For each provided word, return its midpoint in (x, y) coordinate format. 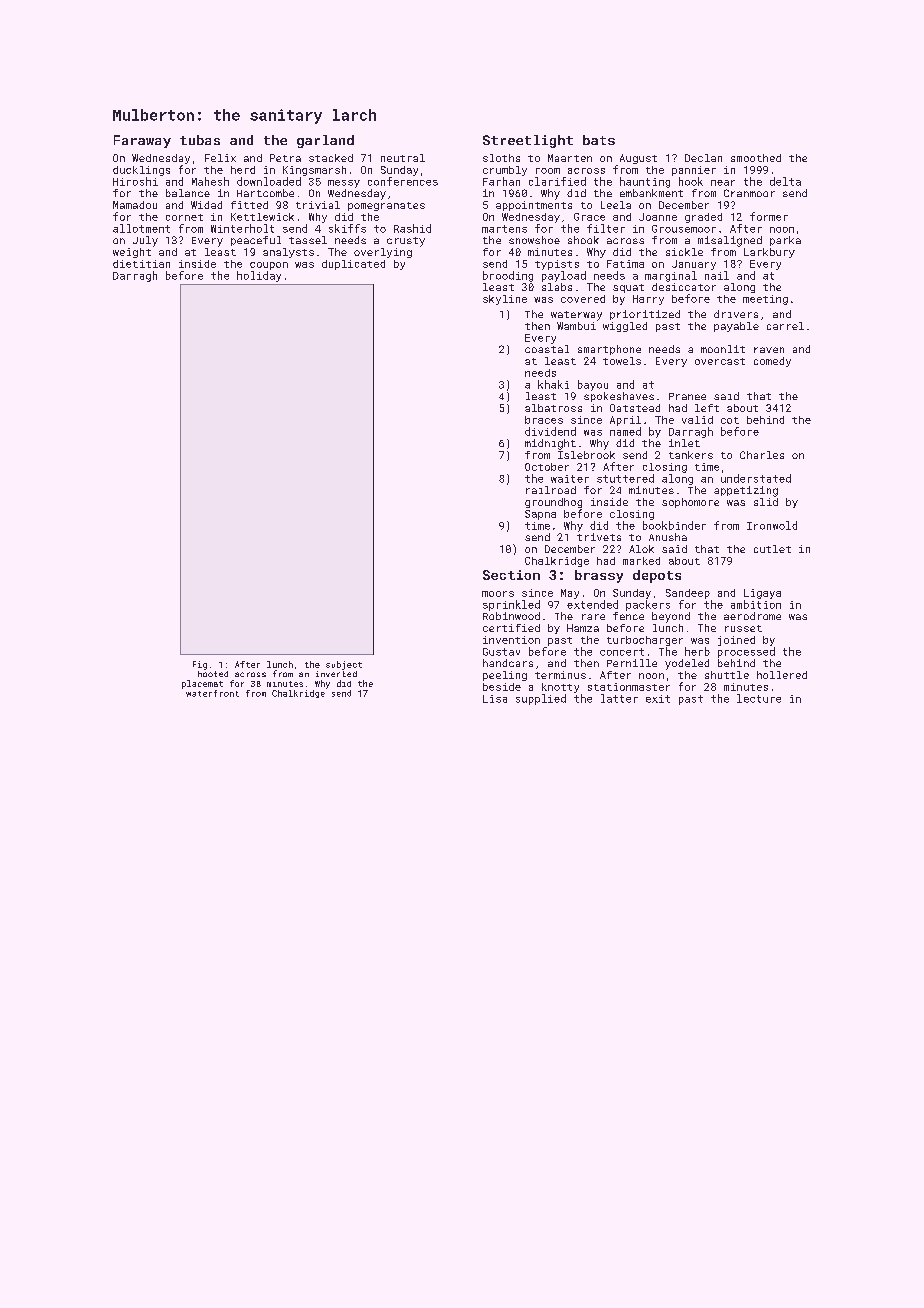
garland (325, 141)
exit (658, 699)
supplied (541, 699)
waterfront (212, 693)
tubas (200, 140)
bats (599, 140)
